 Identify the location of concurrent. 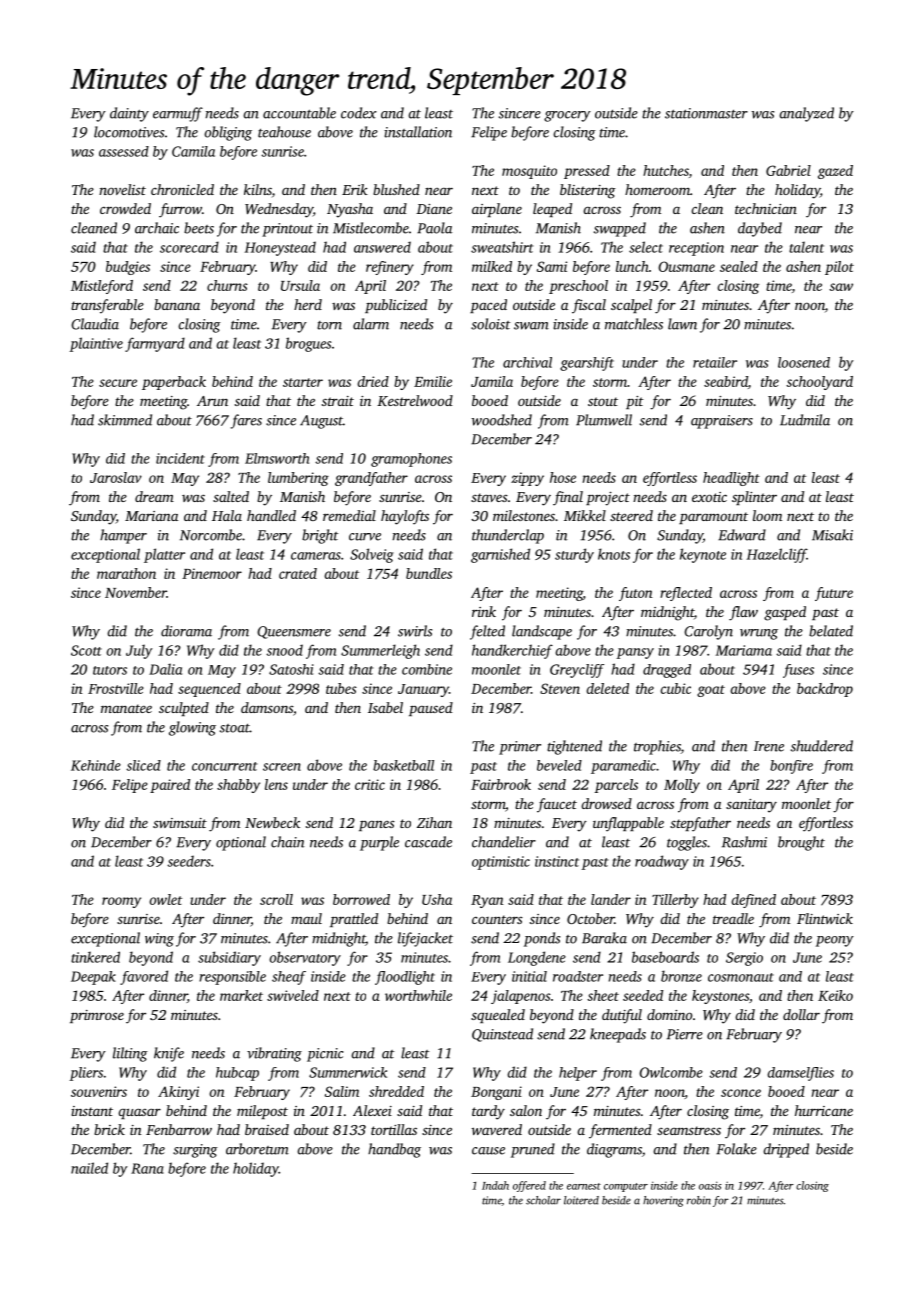
(224, 766).
